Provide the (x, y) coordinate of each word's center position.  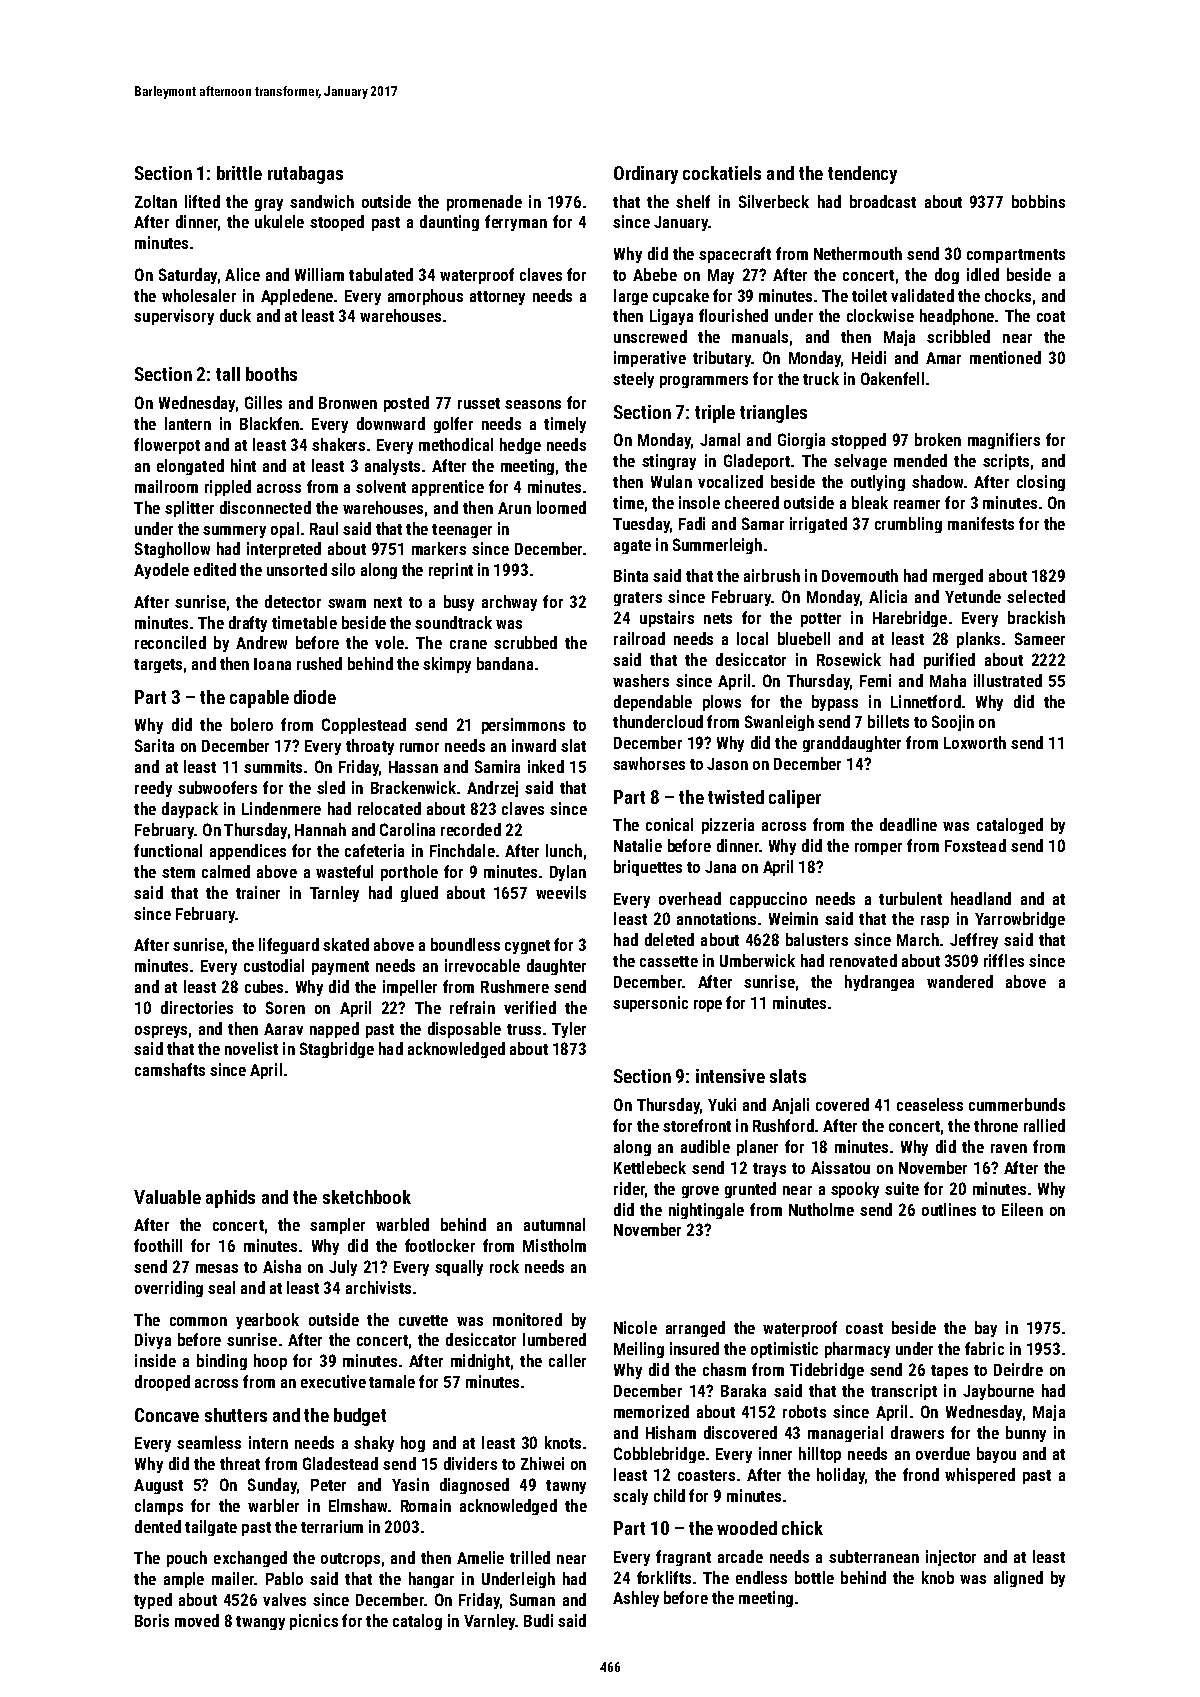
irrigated (818, 525)
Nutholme (821, 1209)
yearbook (267, 1321)
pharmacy (857, 1350)
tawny (566, 1487)
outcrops (350, 1560)
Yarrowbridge (1020, 920)
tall (228, 374)
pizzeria (728, 826)
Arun (514, 508)
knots (563, 1442)
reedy (153, 789)
